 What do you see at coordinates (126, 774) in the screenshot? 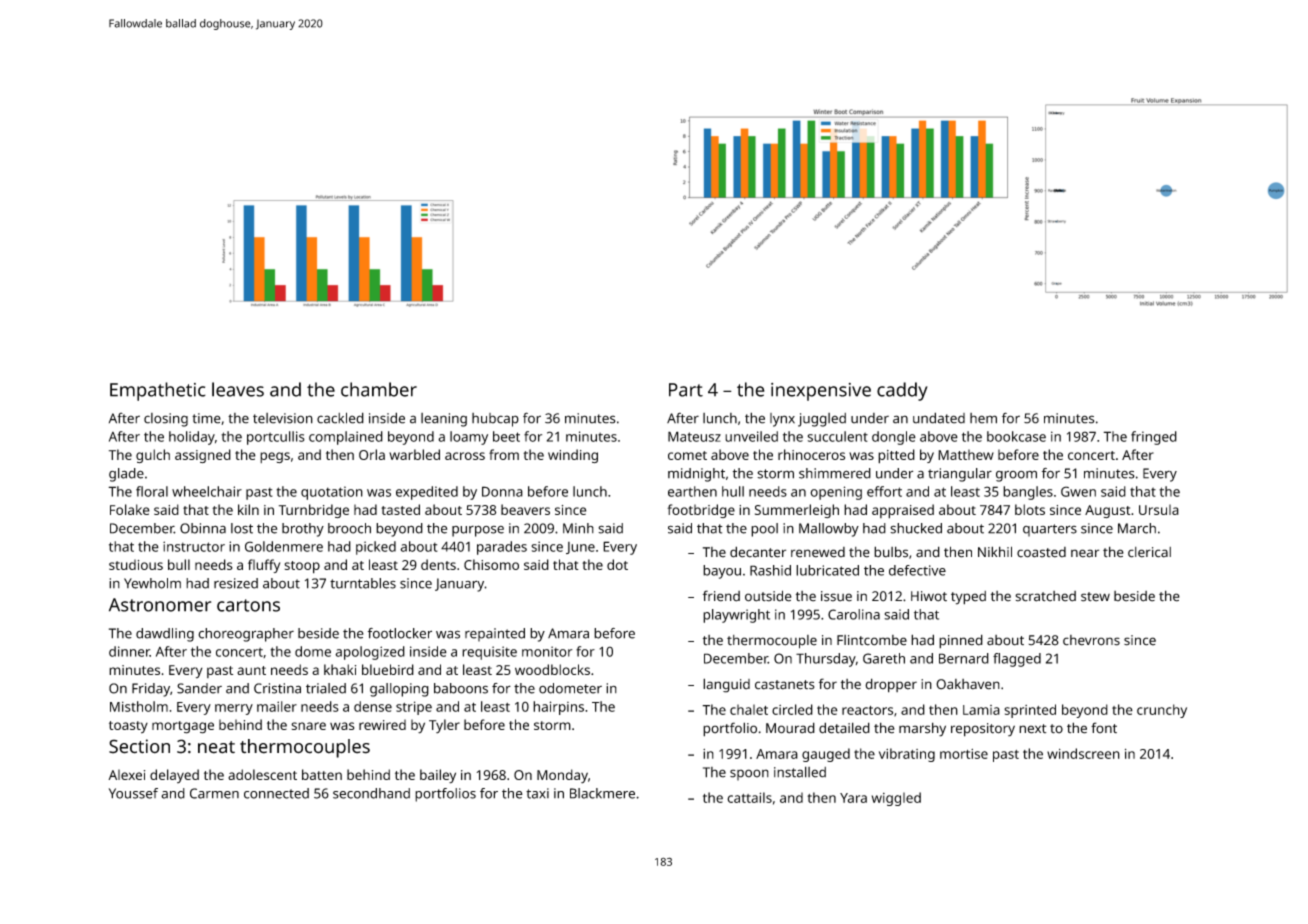
I see `Alexei` at bounding box center [126, 774].
